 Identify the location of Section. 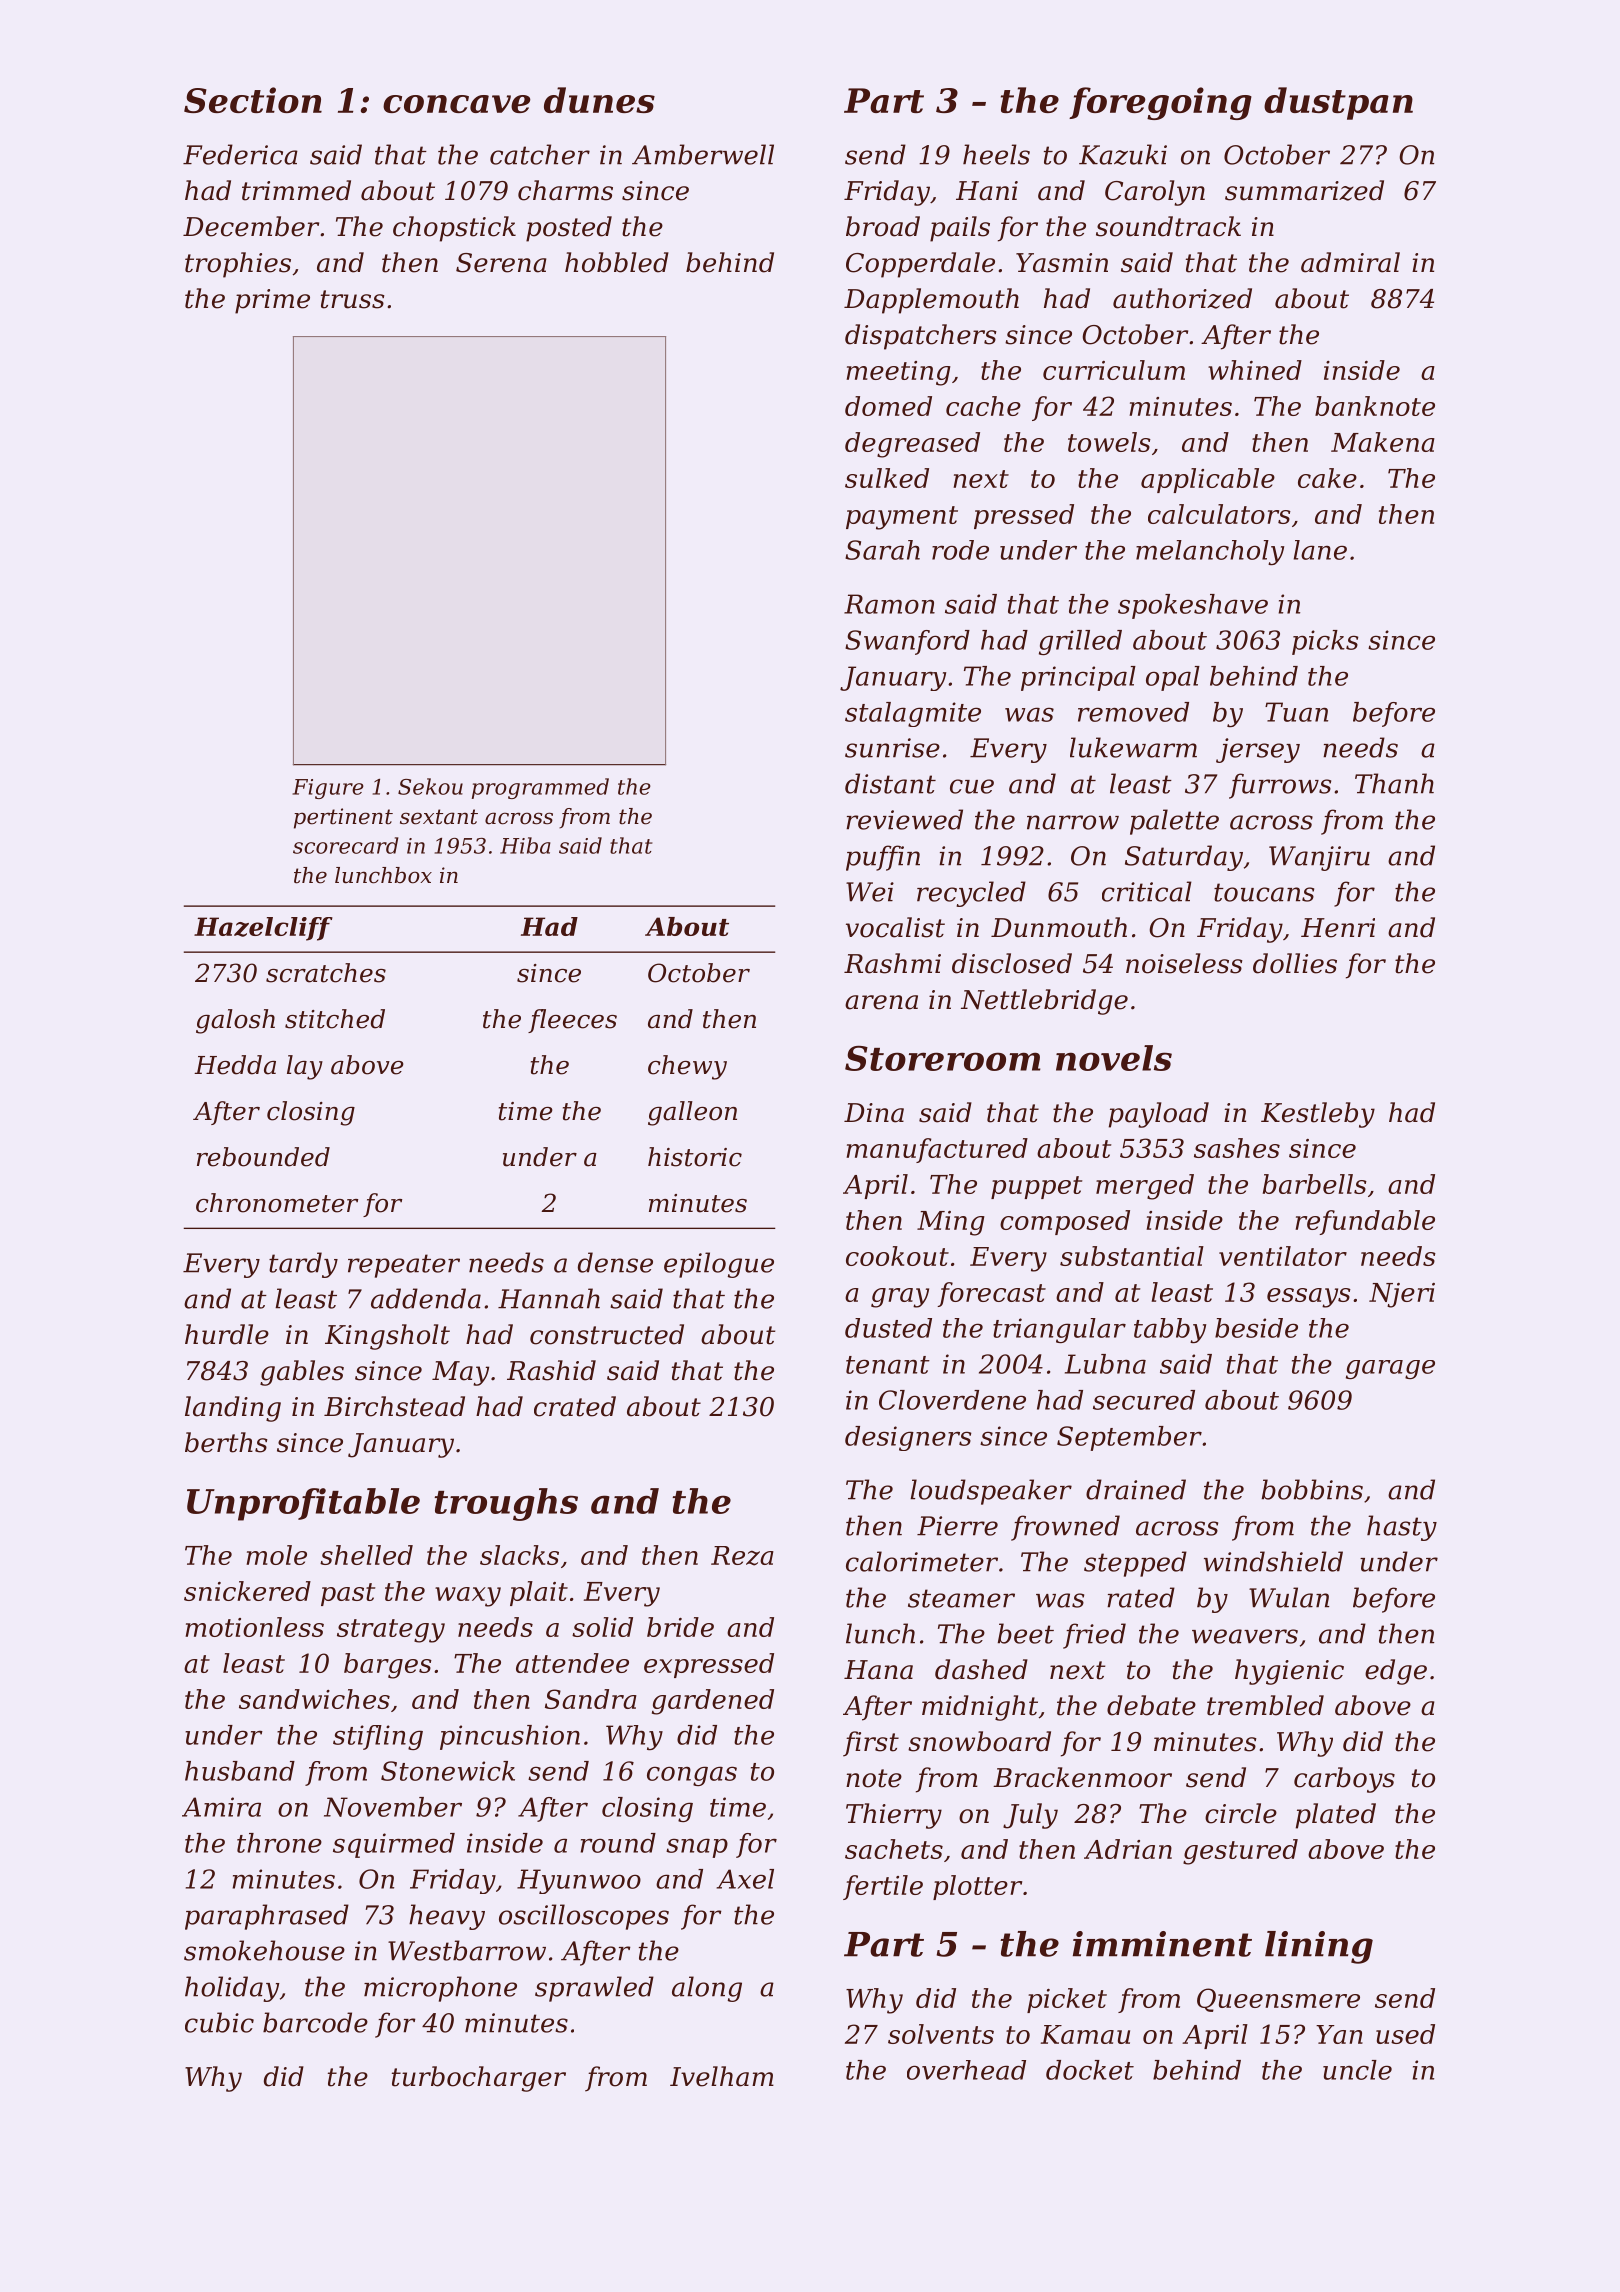
(253, 100).
